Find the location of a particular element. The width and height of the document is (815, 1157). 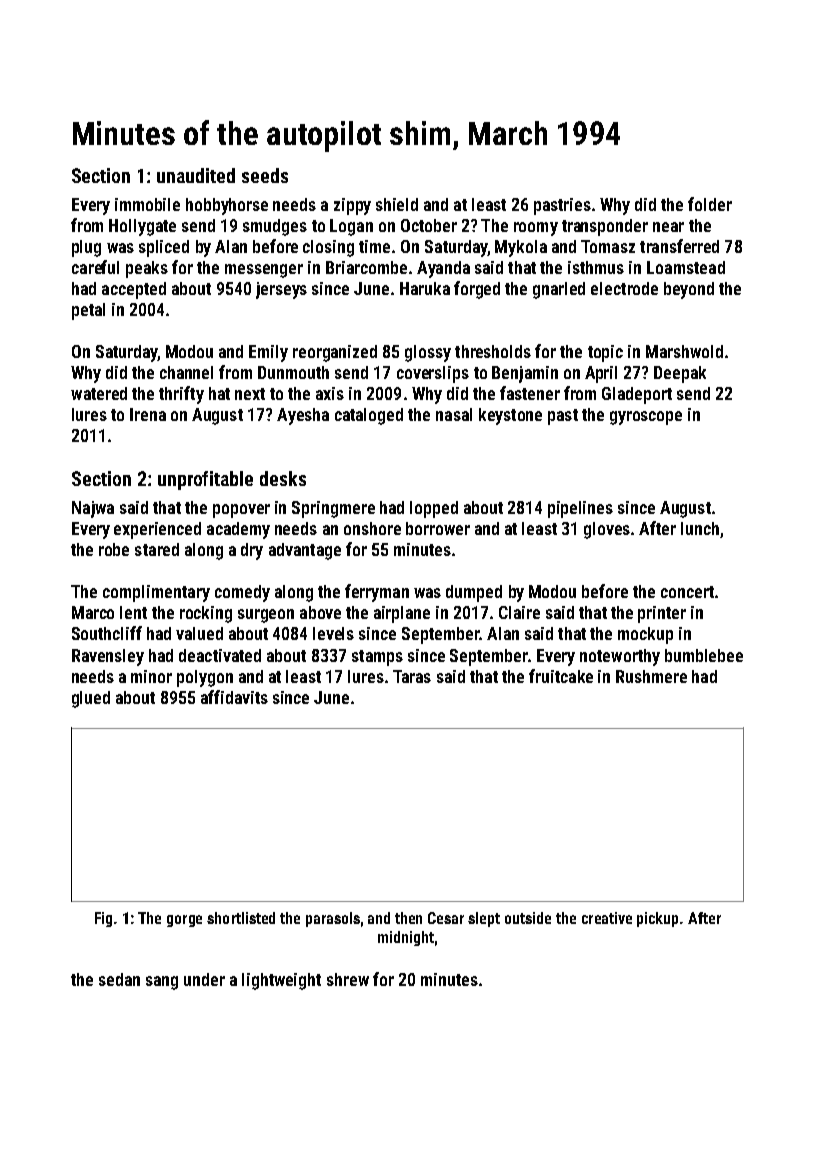

Taras is located at coordinates (412, 676).
